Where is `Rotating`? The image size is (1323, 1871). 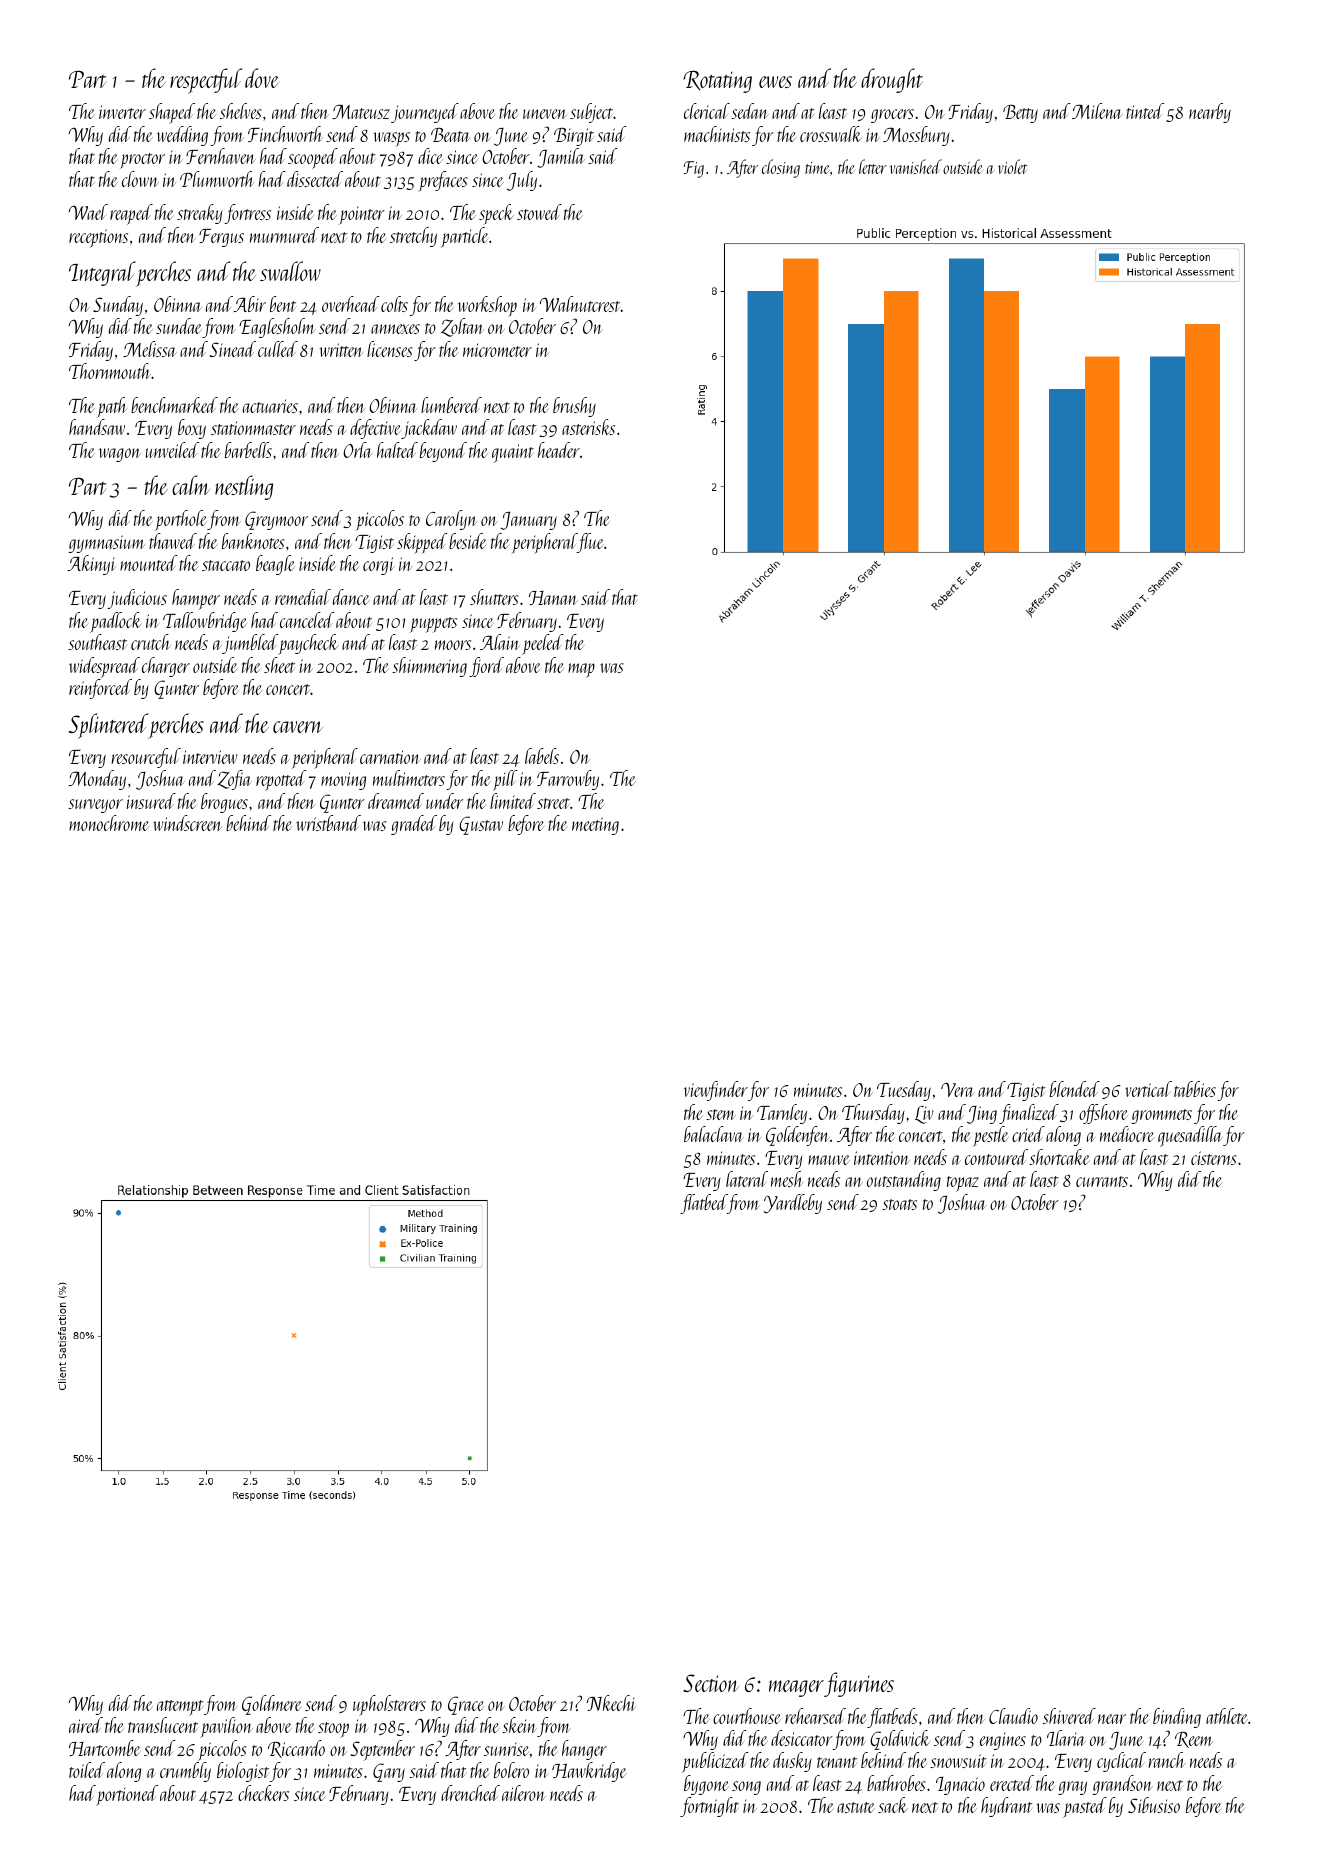
Rotating is located at coordinates (717, 82).
